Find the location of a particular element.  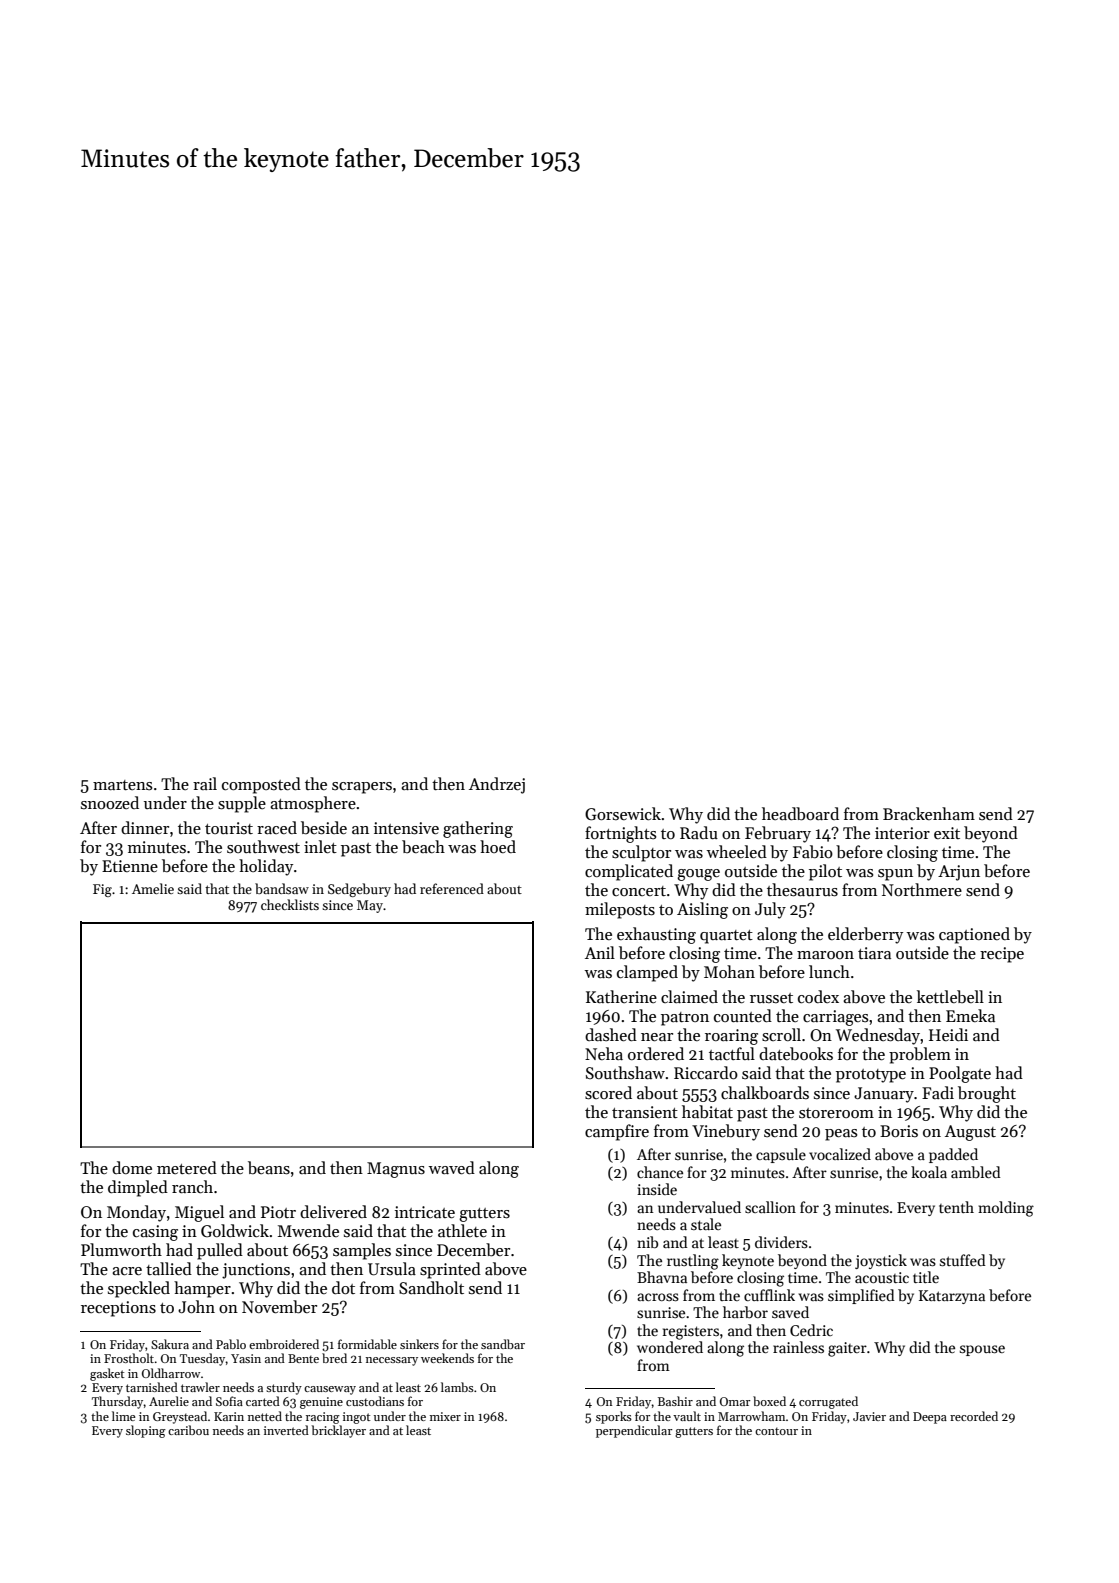

samples is located at coordinates (362, 1251).
